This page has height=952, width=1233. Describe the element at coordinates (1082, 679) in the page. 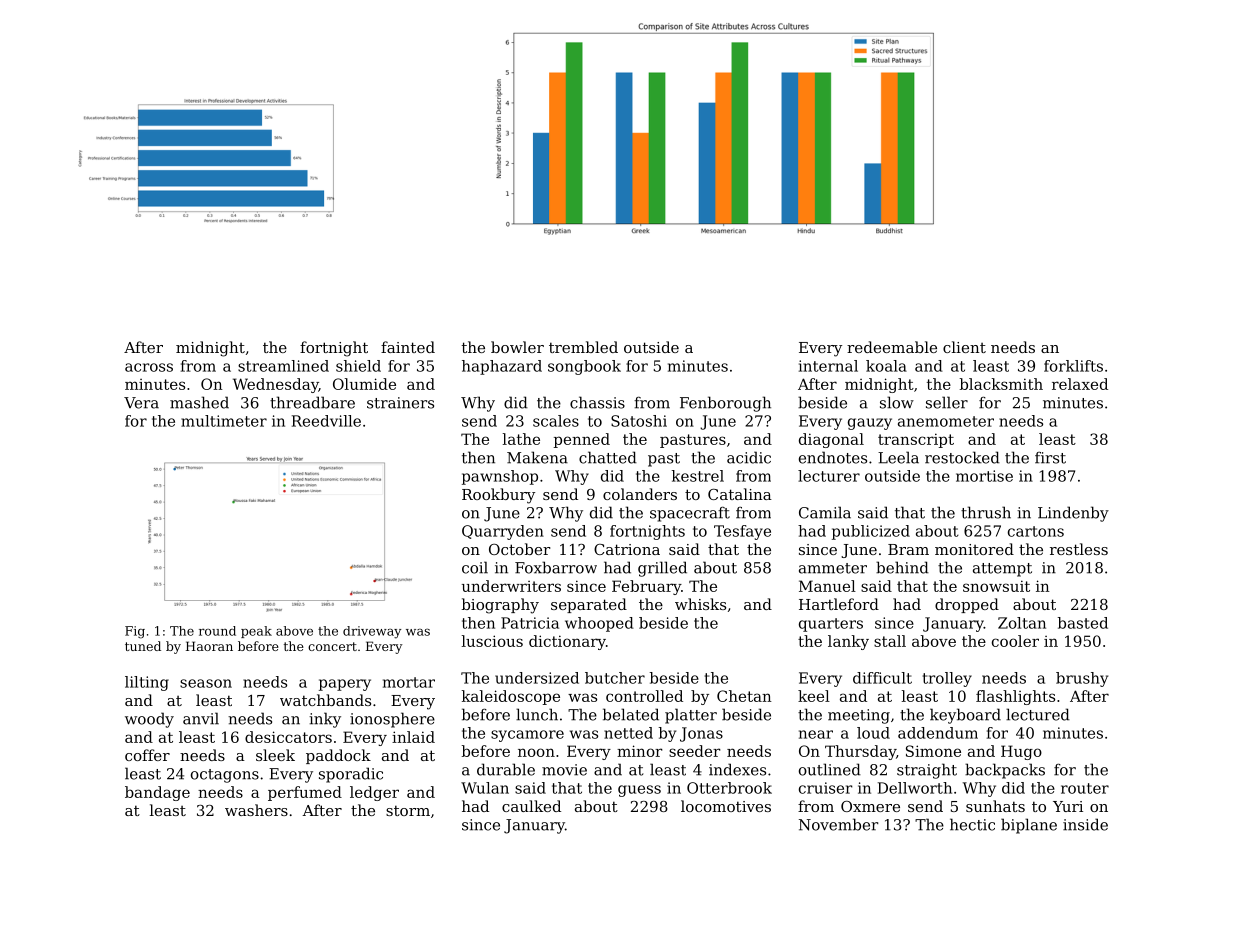

I see `brushy` at that location.
